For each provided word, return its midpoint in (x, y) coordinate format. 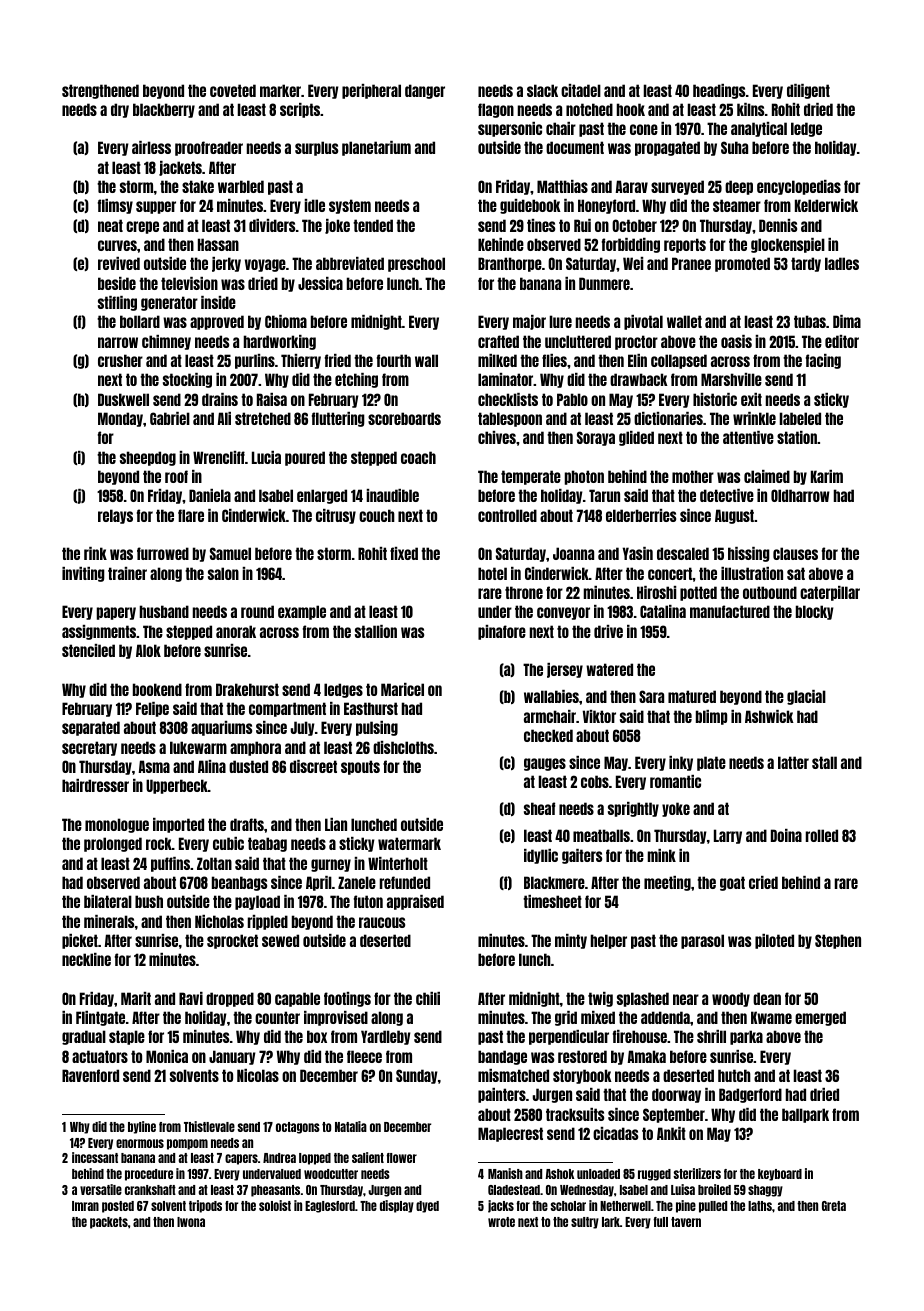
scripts (300, 110)
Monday (120, 419)
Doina (786, 835)
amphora (255, 748)
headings (719, 91)
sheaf (539, 808)
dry (120, 110)
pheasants (275, 1191)
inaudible (392, 495)
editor (842, 341)
